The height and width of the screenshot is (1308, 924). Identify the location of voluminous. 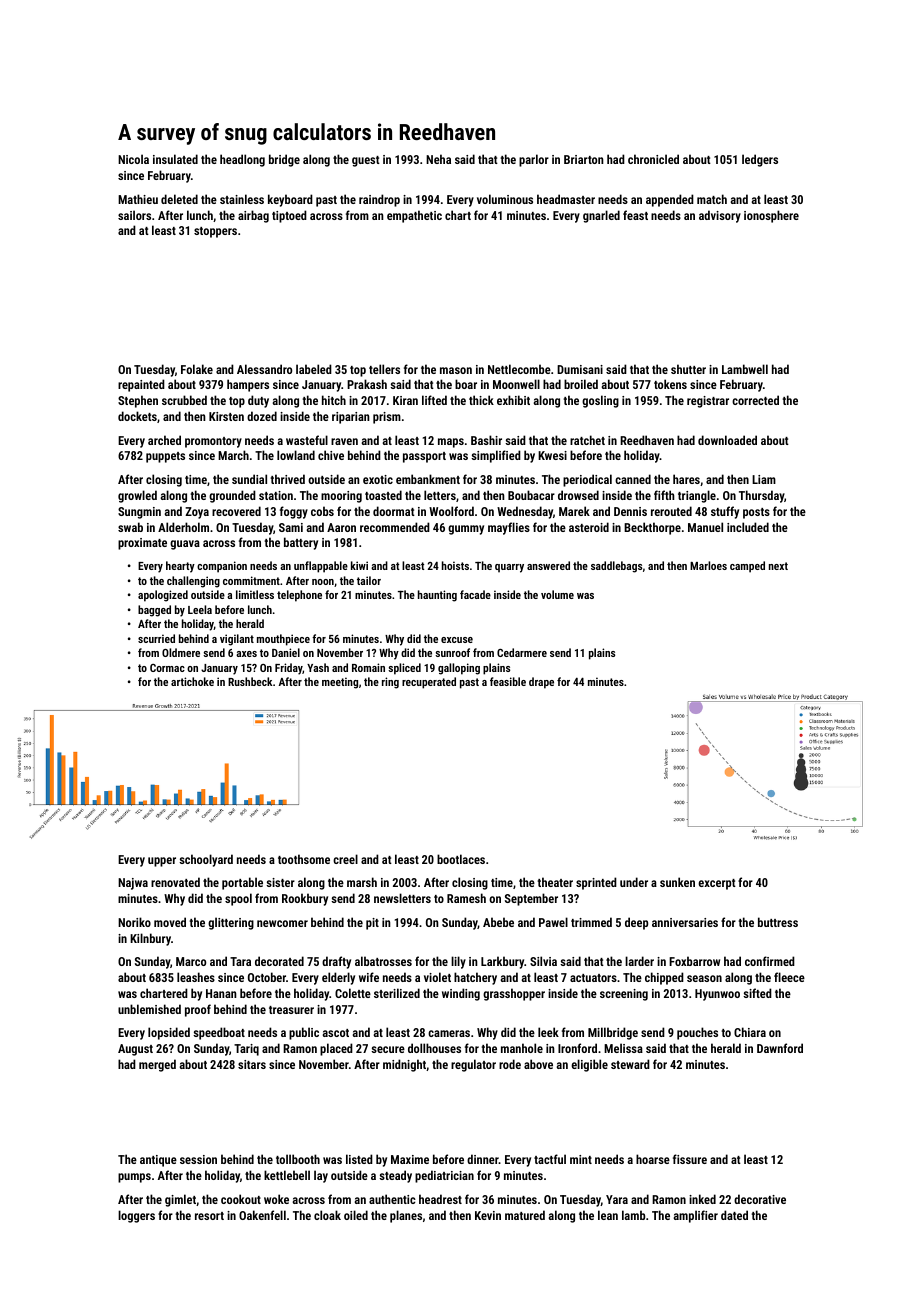
(505, 199).
